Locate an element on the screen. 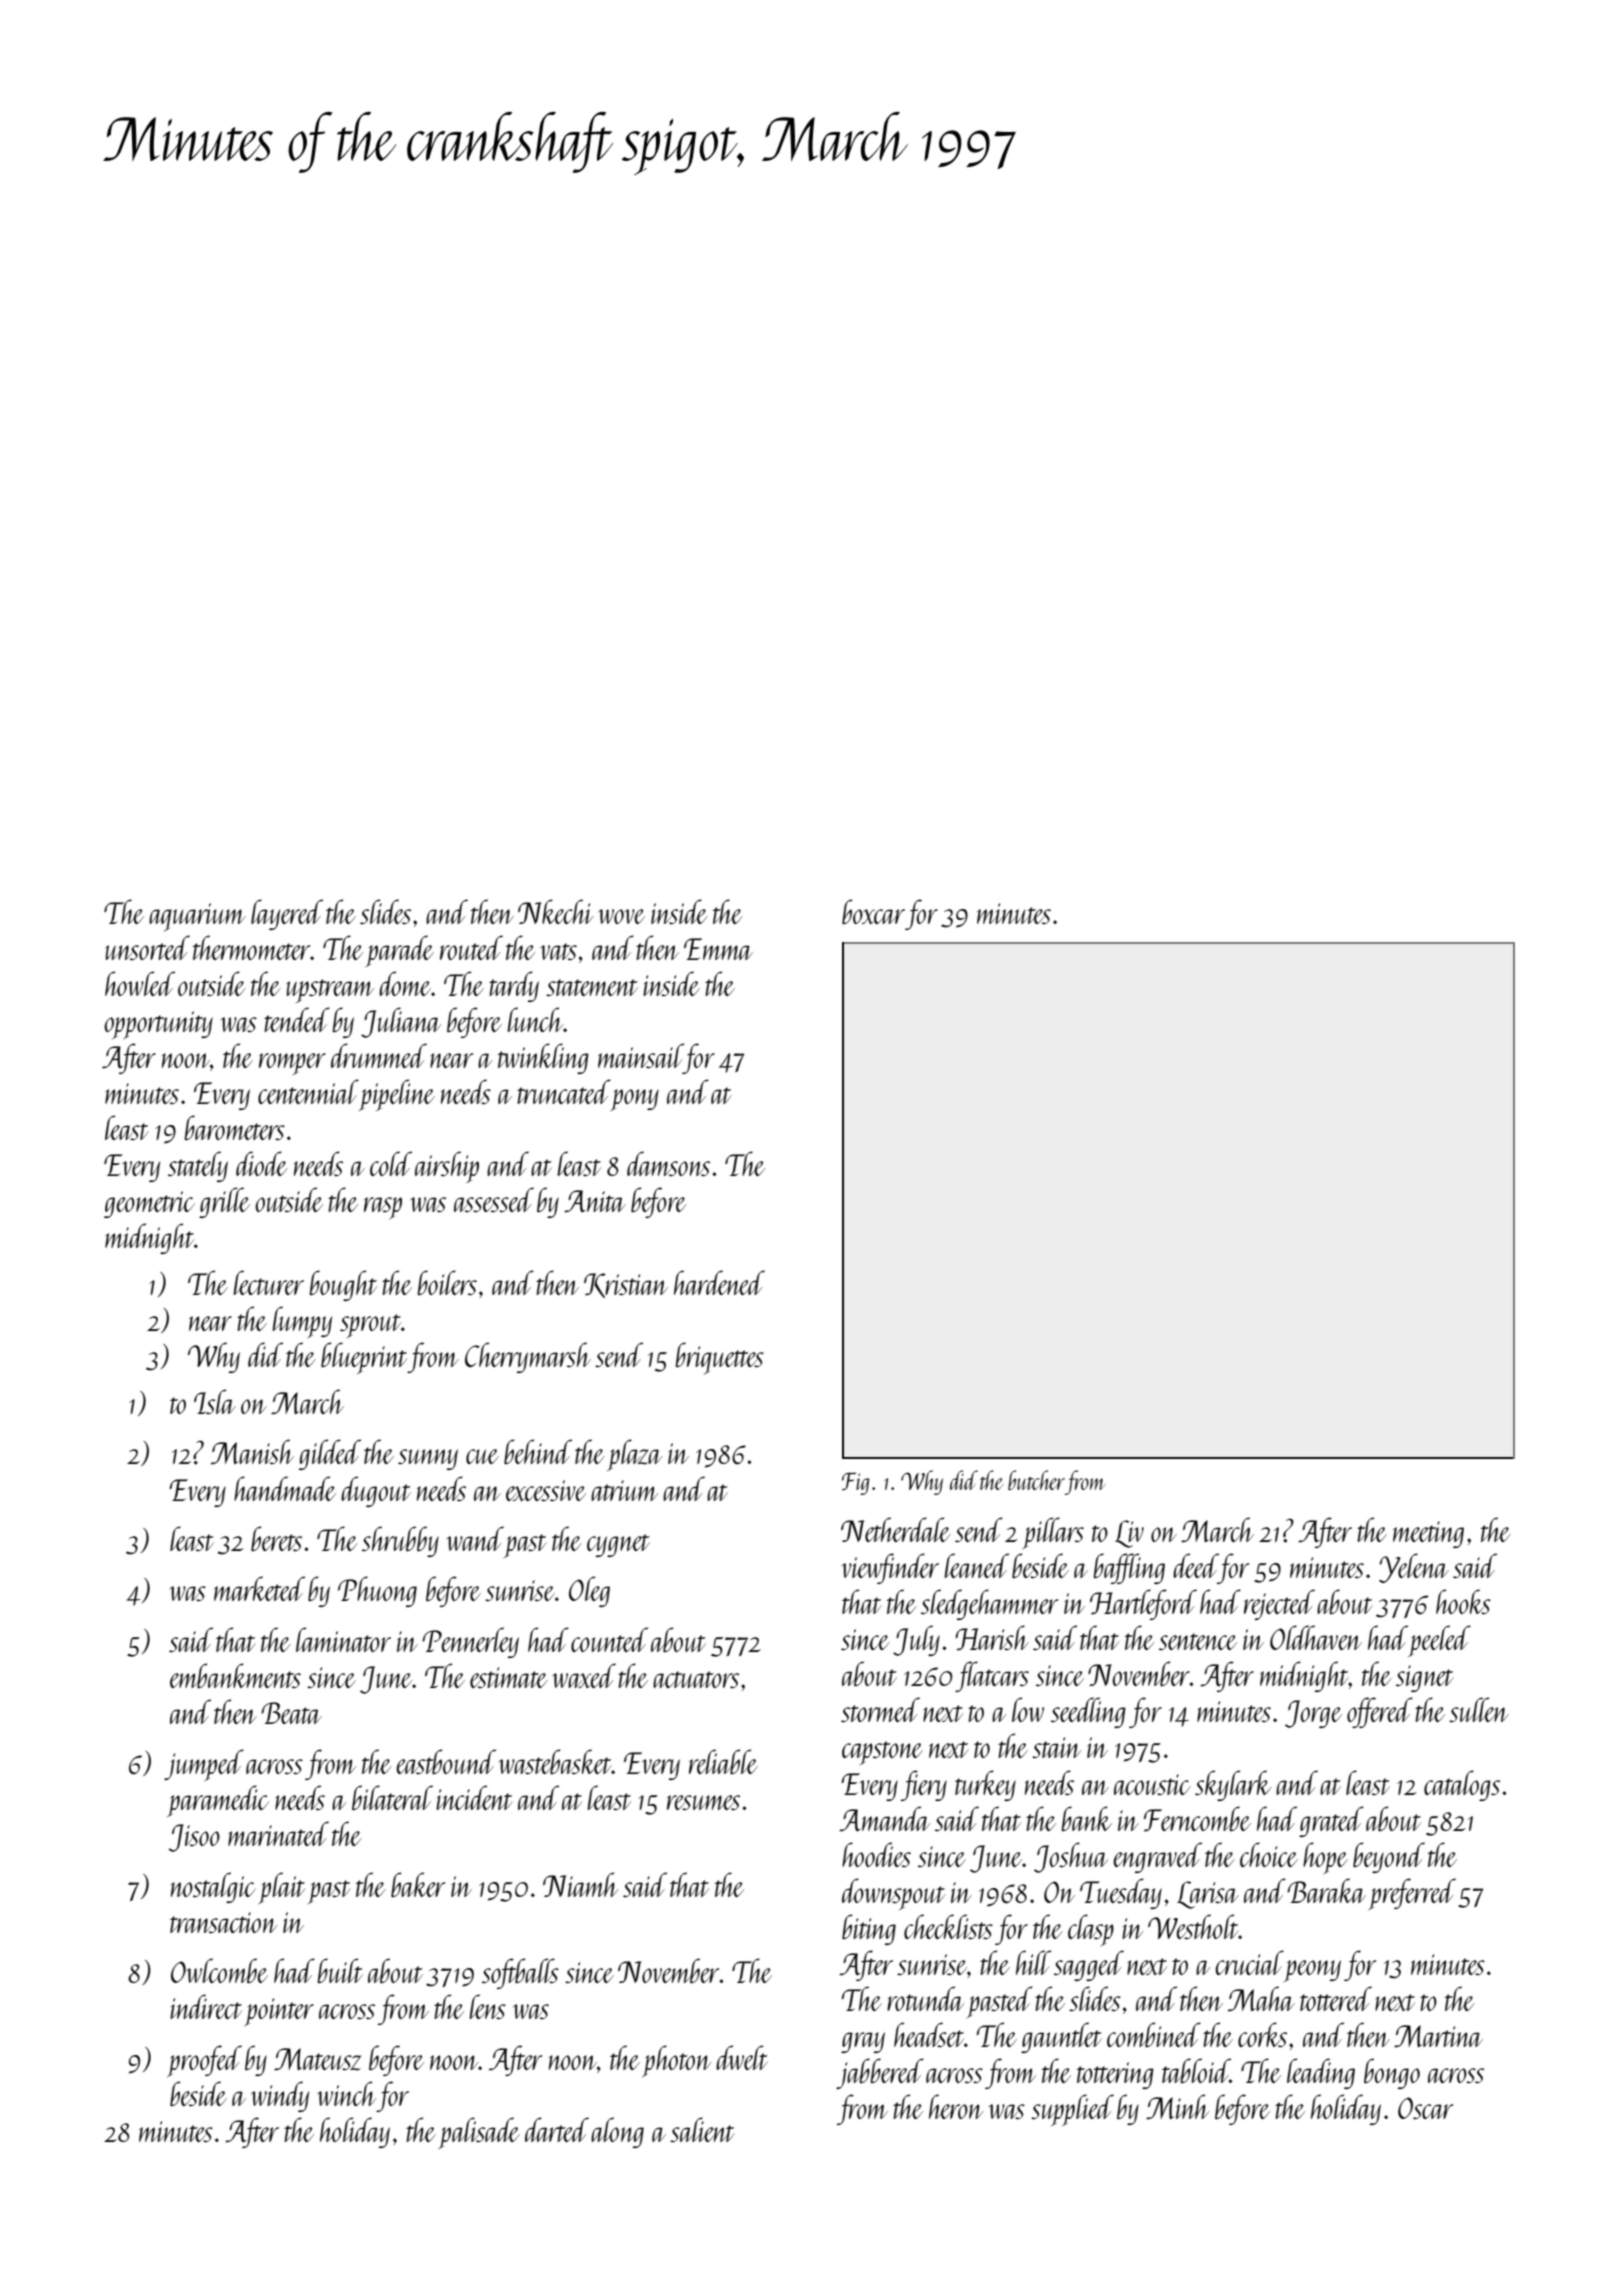  statement is located at coordinates (592, 987).
